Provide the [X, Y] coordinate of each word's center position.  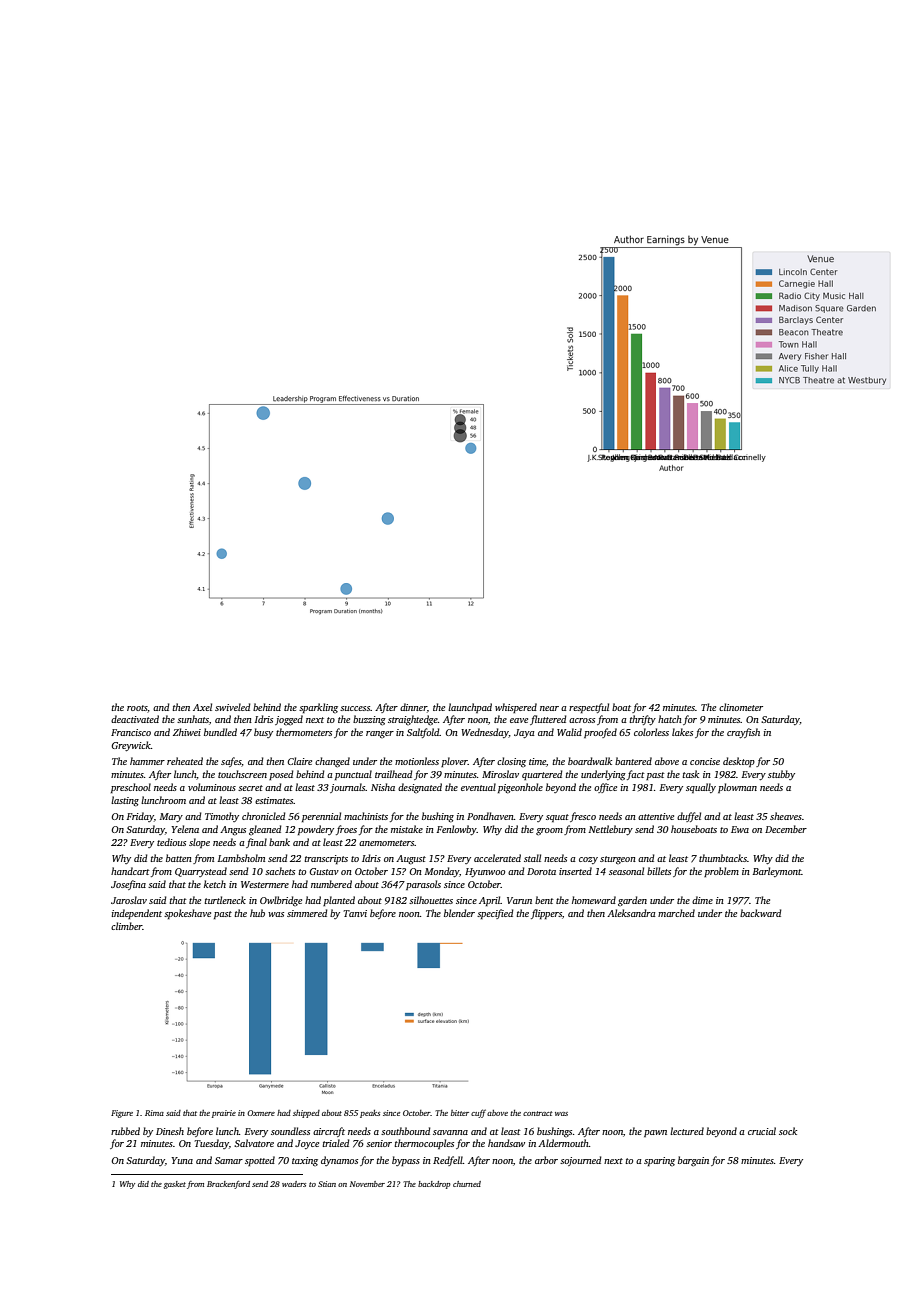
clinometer [741, 707]
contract [538, 1113]
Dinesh [170, 1131]
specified [495, 914]
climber [127, 926]
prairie [224, 1114]
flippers [546, 914]
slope [199, 843]
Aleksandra [631, 913]
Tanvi [355, 913]
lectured [687, 1131]
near [549, 708]
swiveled [233, 707]
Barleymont [777, 872]
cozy [588, 860]
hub [257, 913]
